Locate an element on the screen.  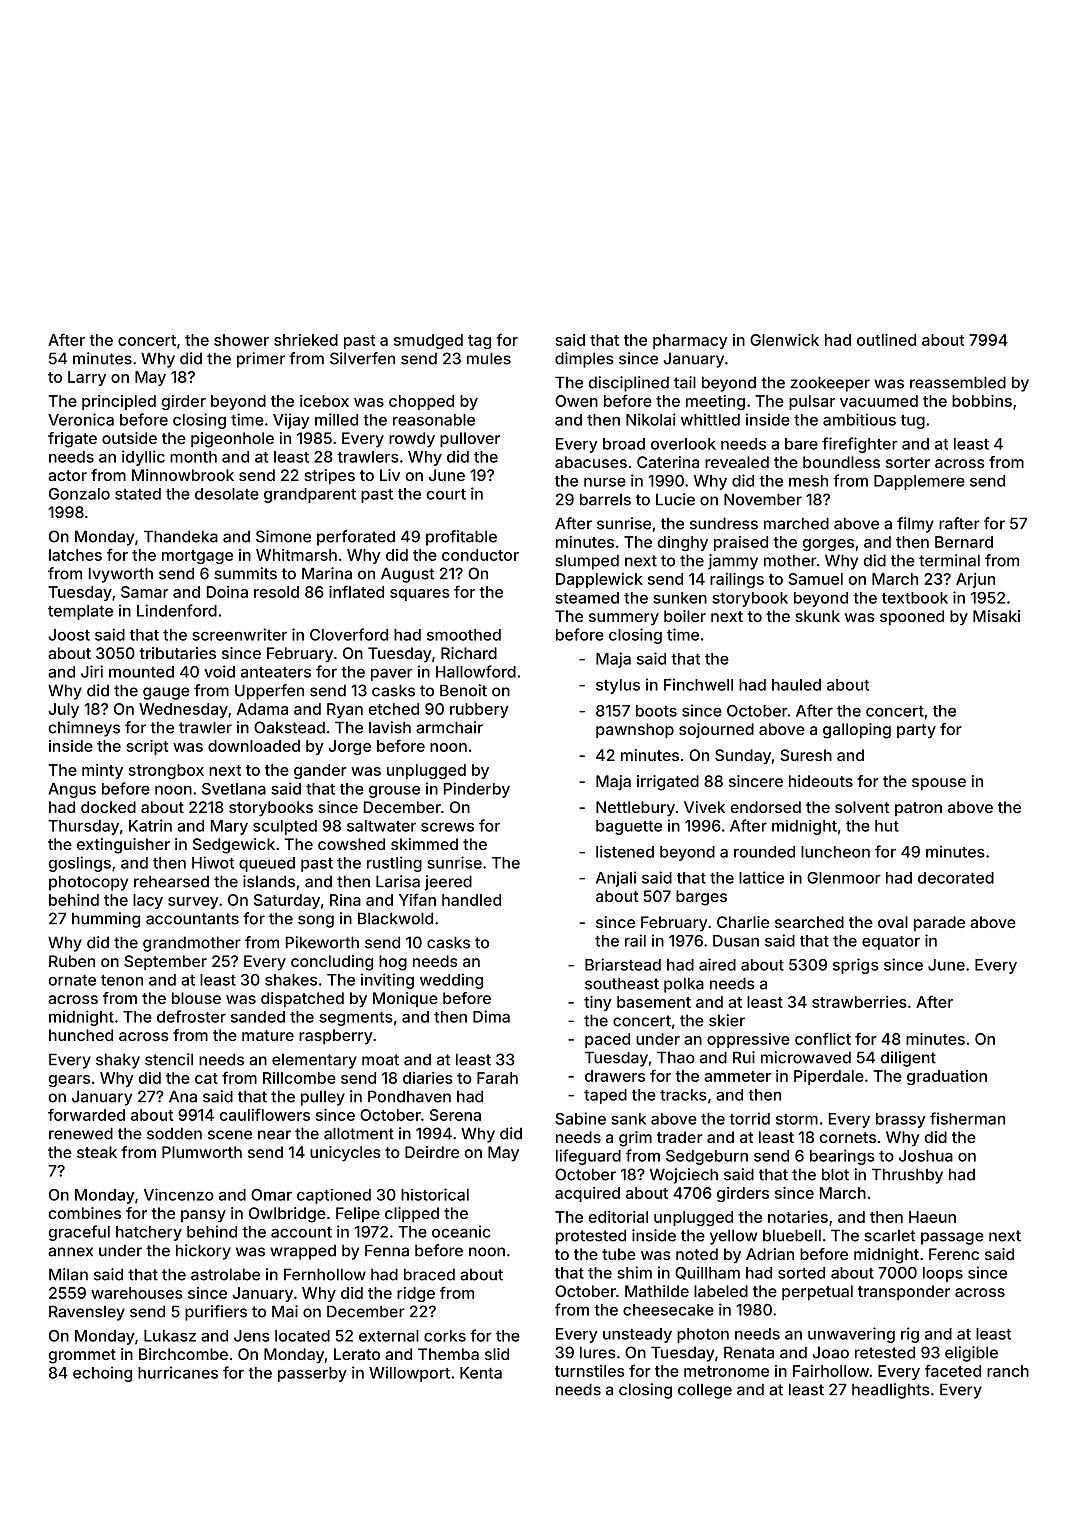
barges is located at coordinates (701, 898).
